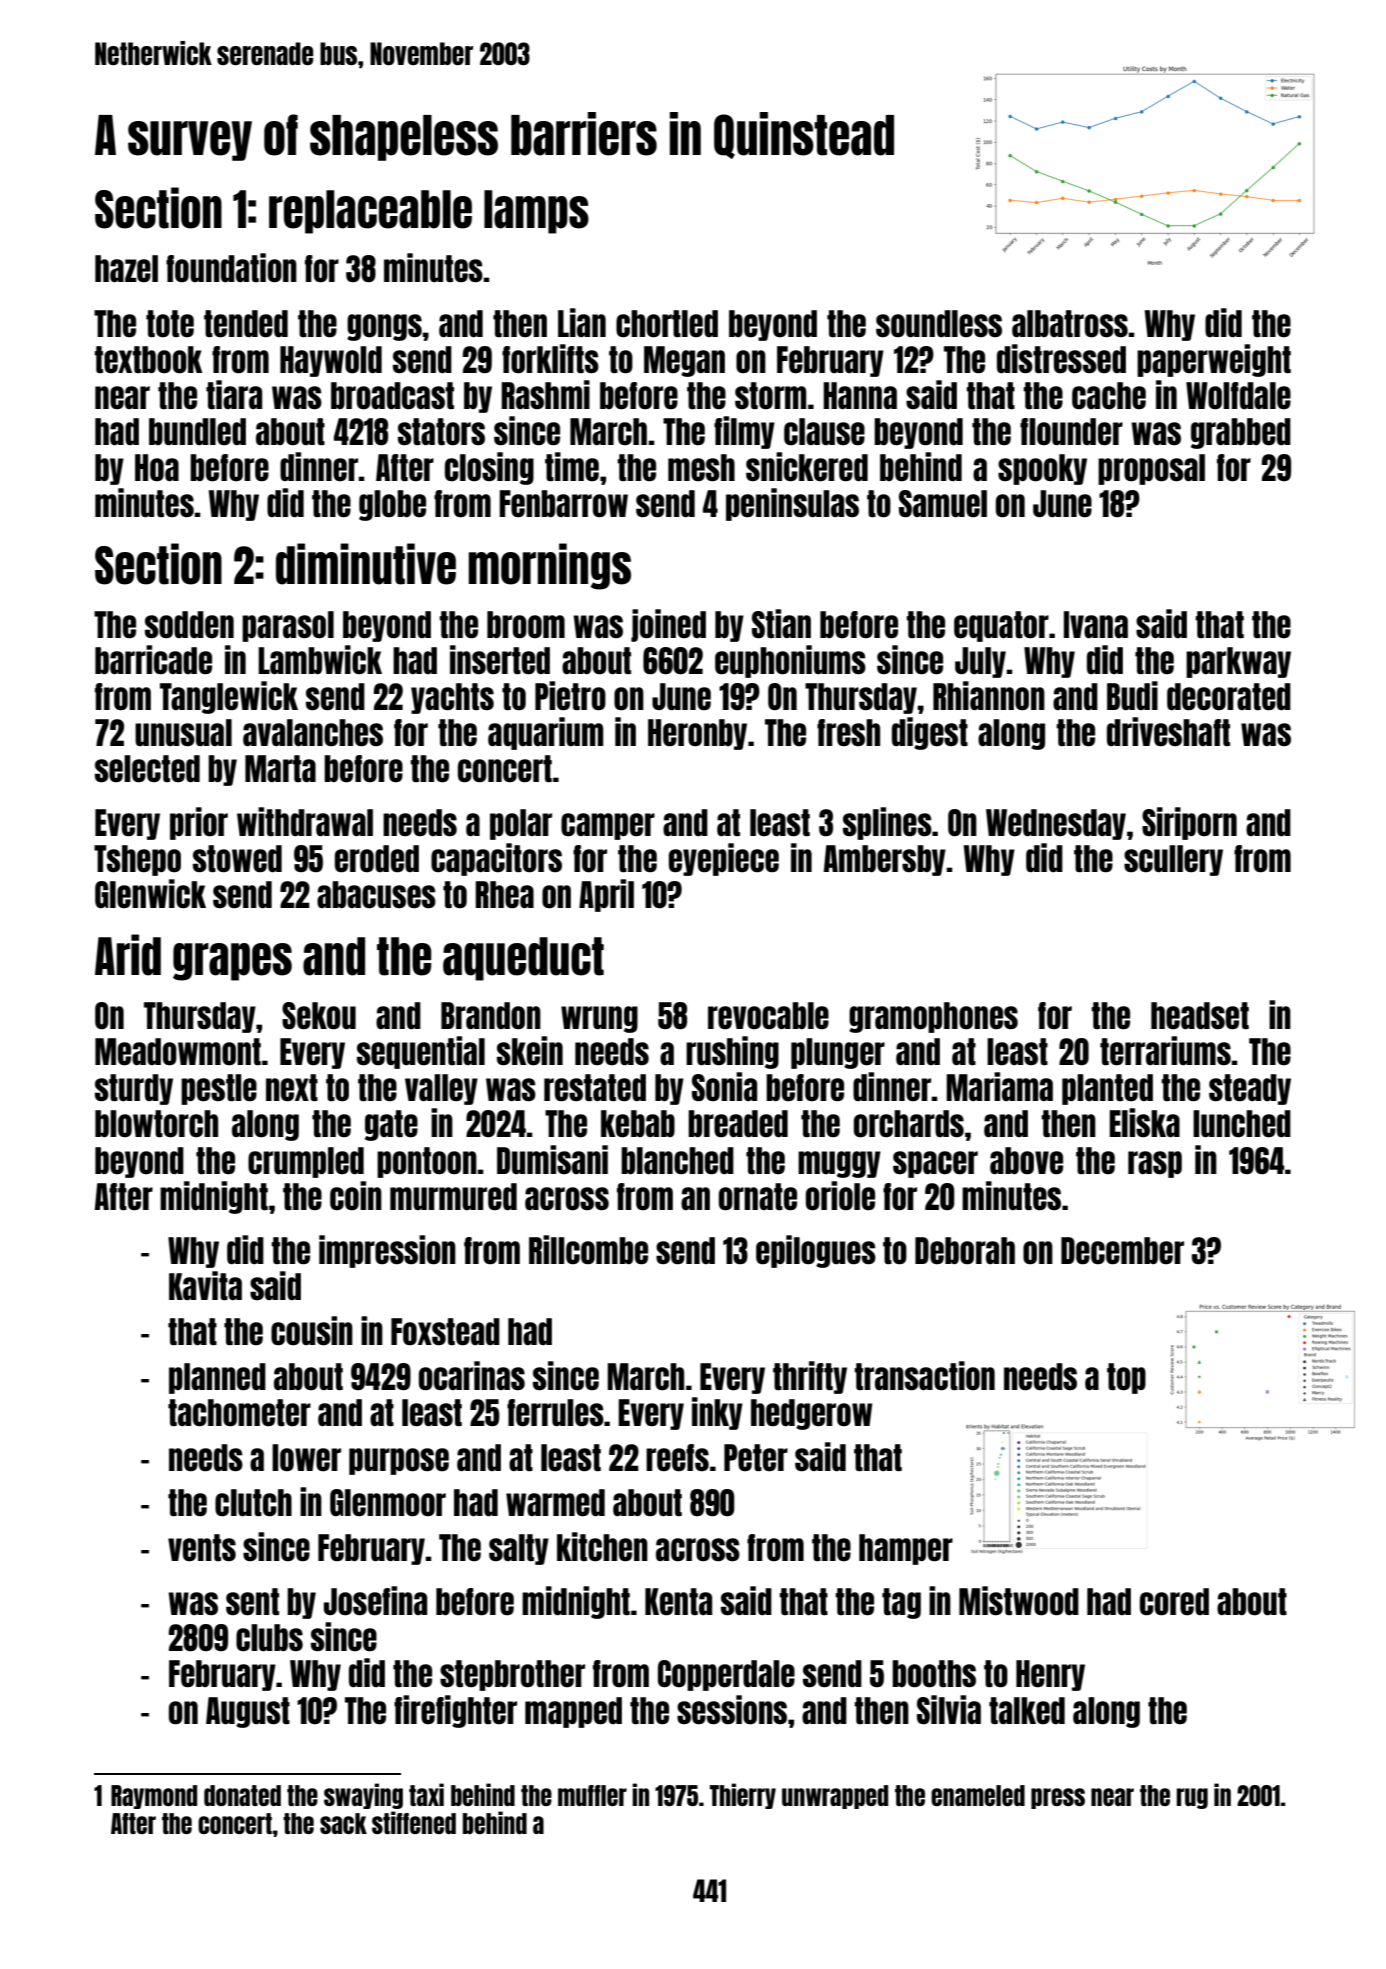 The height and width of the page is (1969, 1386). I want to click on gongs, so click(384, 327).
